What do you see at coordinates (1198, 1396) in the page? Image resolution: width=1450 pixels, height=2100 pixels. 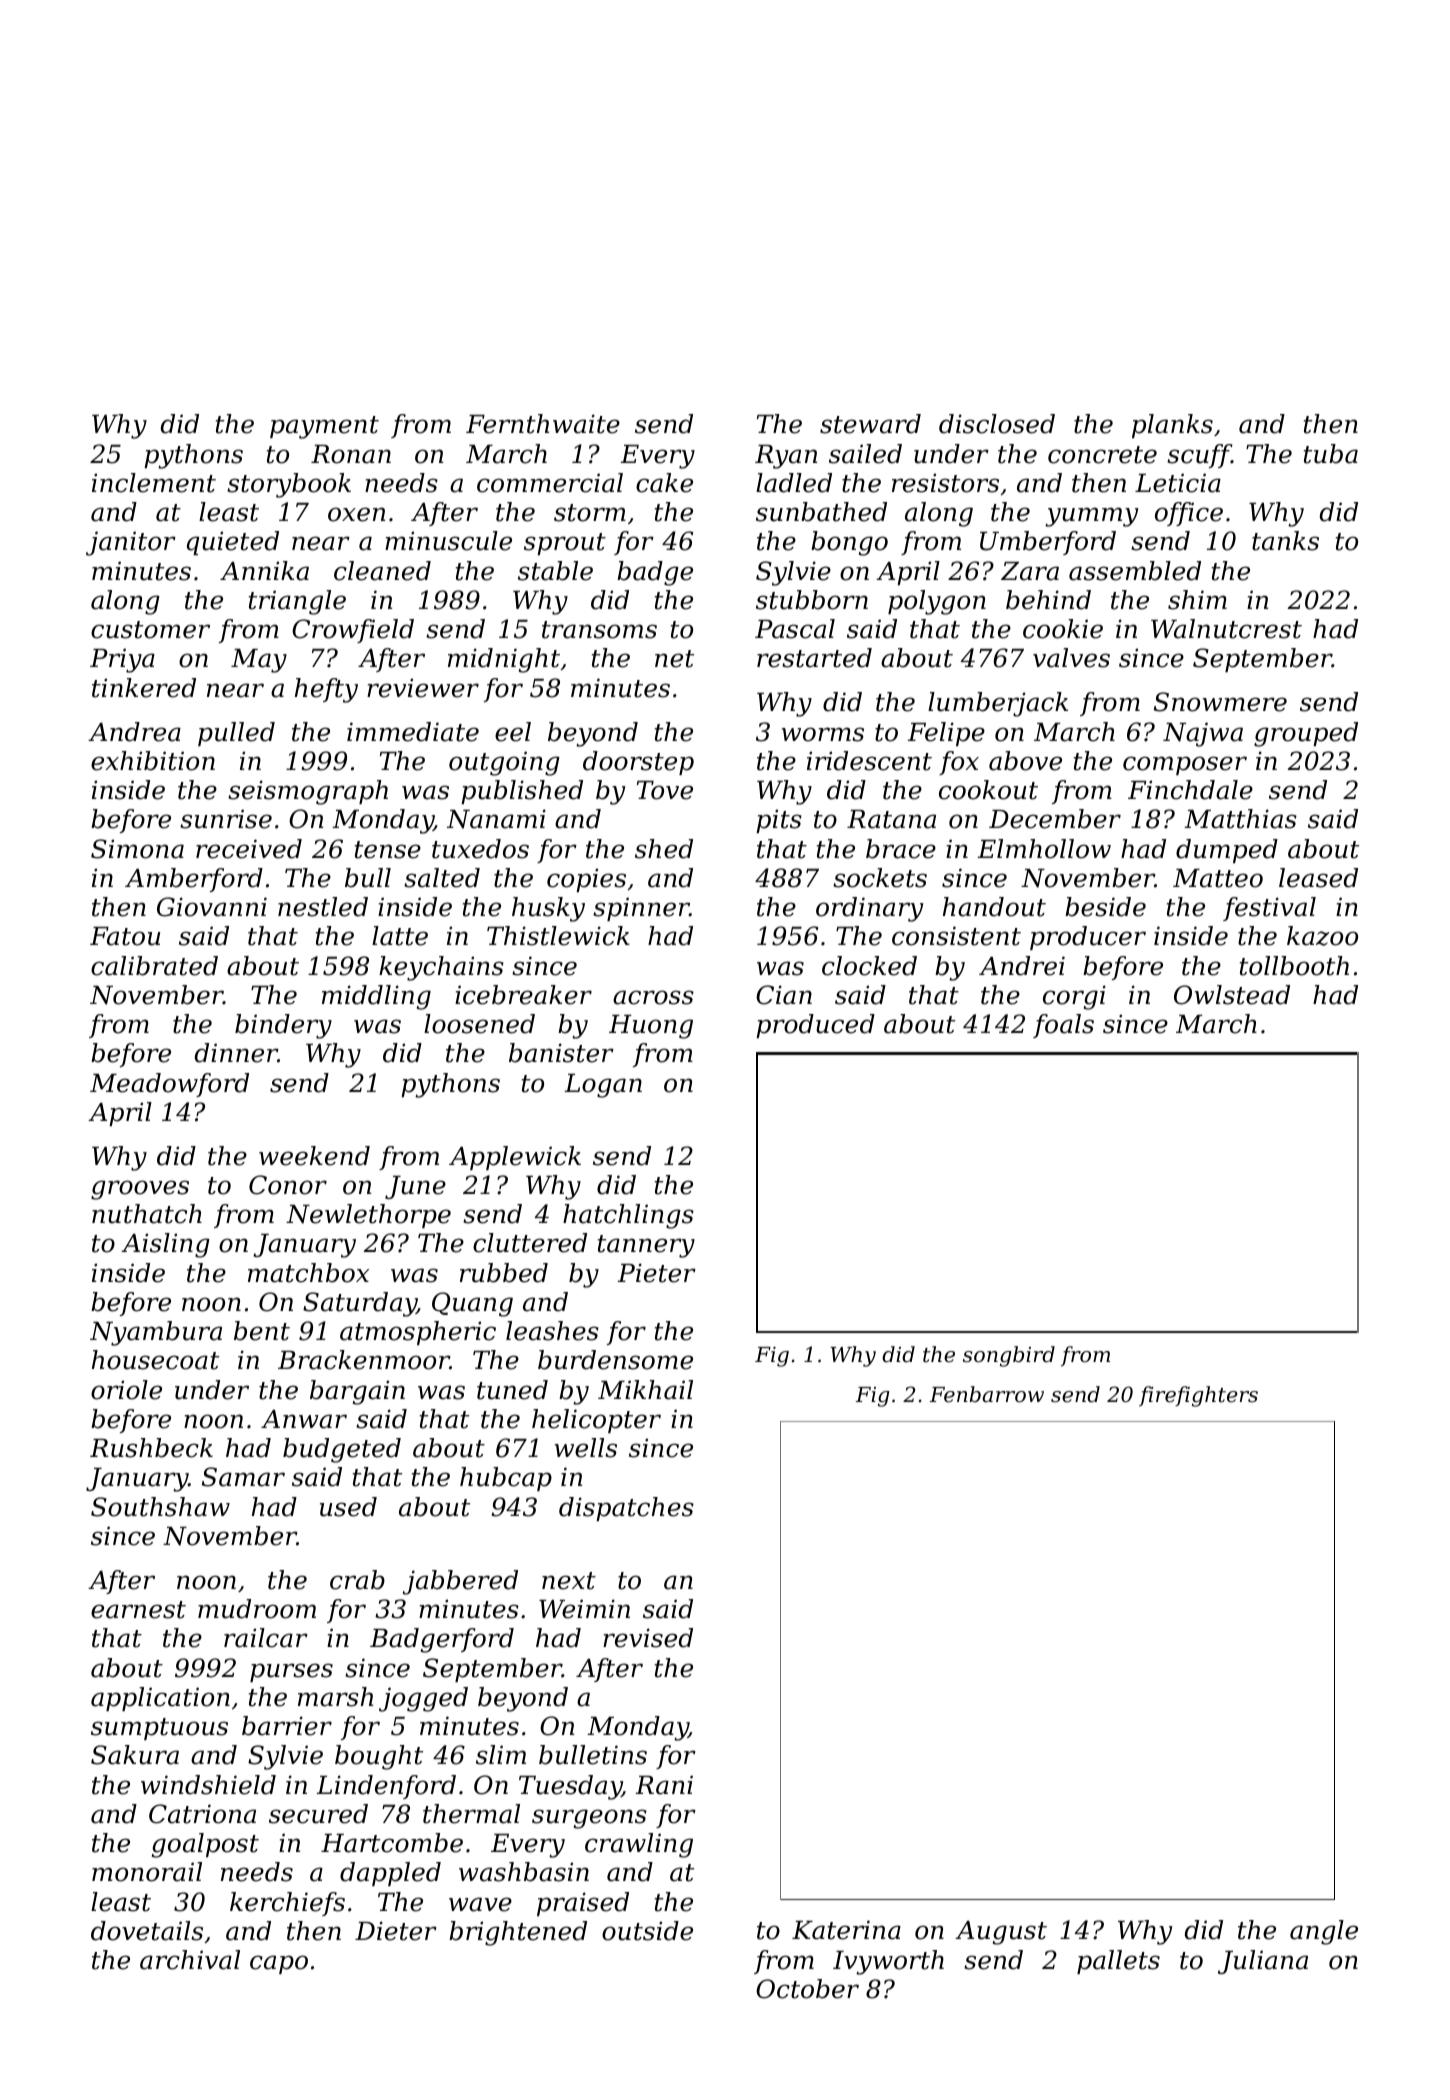 I see `firefighters` at bounding box center [1198, 1396].
